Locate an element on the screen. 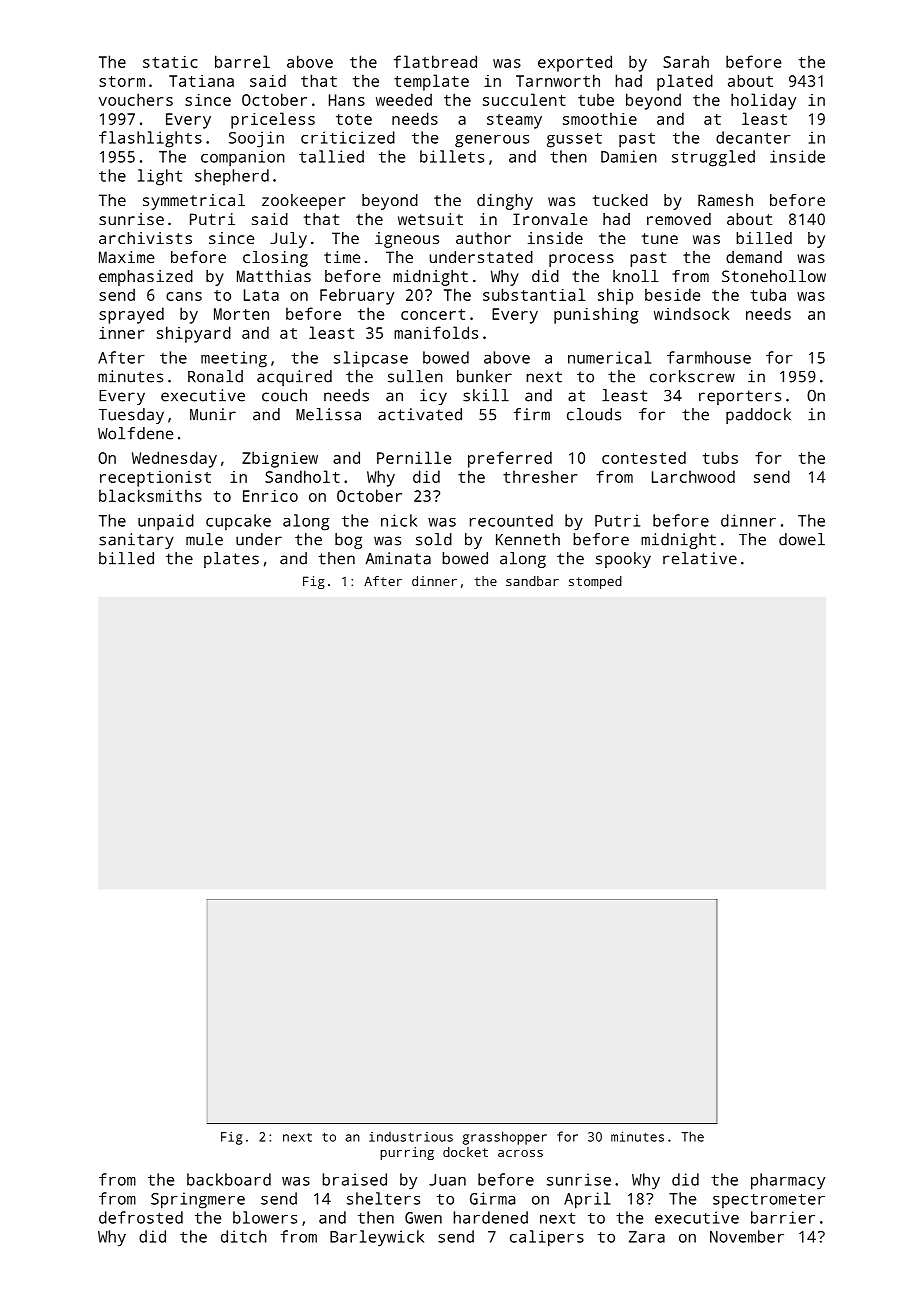 The width and height of the screenshot is (924, 1308). sandbar is located at coordinates (532, 581).
